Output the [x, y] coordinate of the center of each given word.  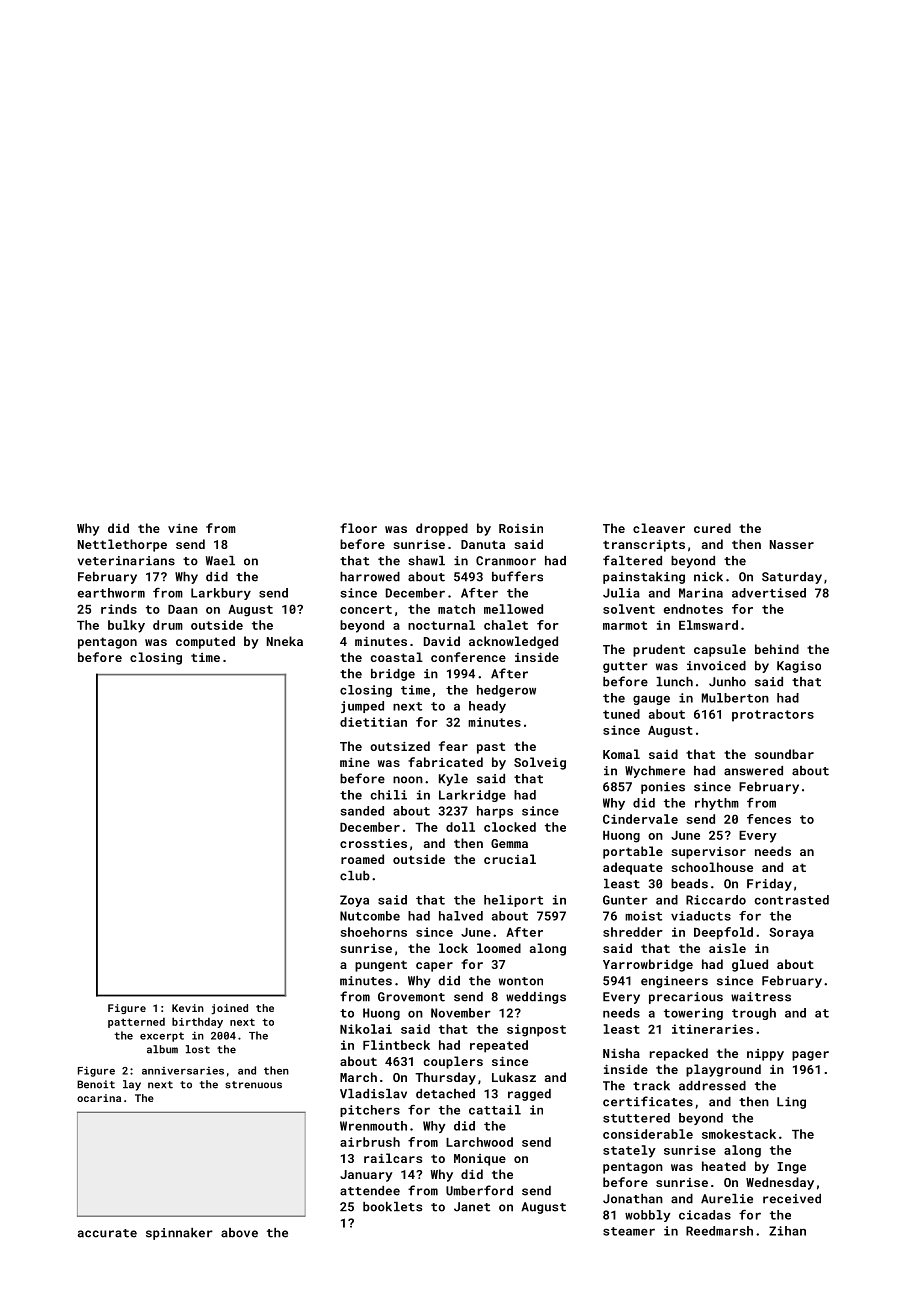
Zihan [787, 1231]
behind [777, 649]
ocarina [99, 1098]
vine [183, 528]
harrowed [370, 577]
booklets [393, 1207]
